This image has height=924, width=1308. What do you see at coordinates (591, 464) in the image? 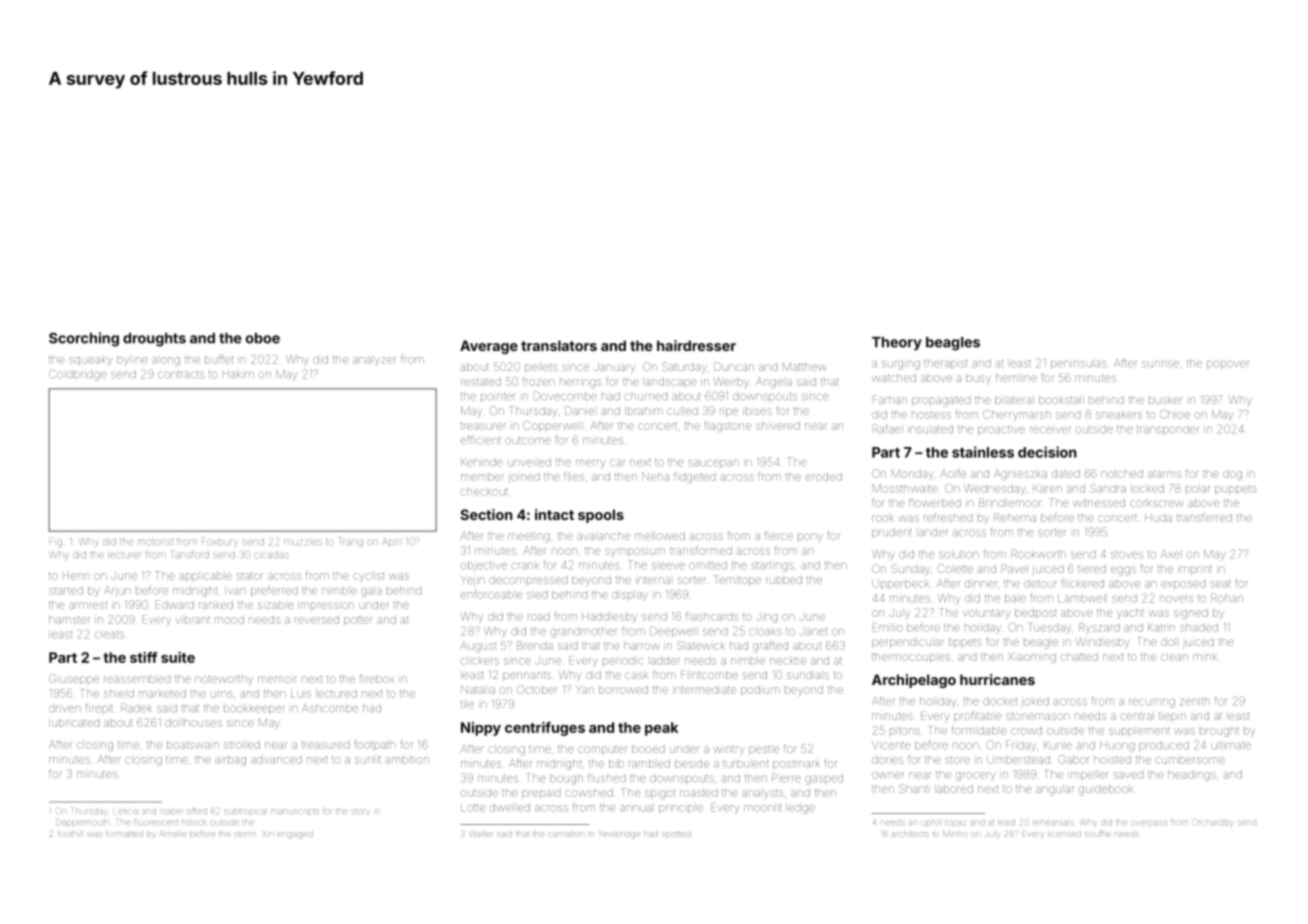
I see `merry` at bounding box center [591, 464].
